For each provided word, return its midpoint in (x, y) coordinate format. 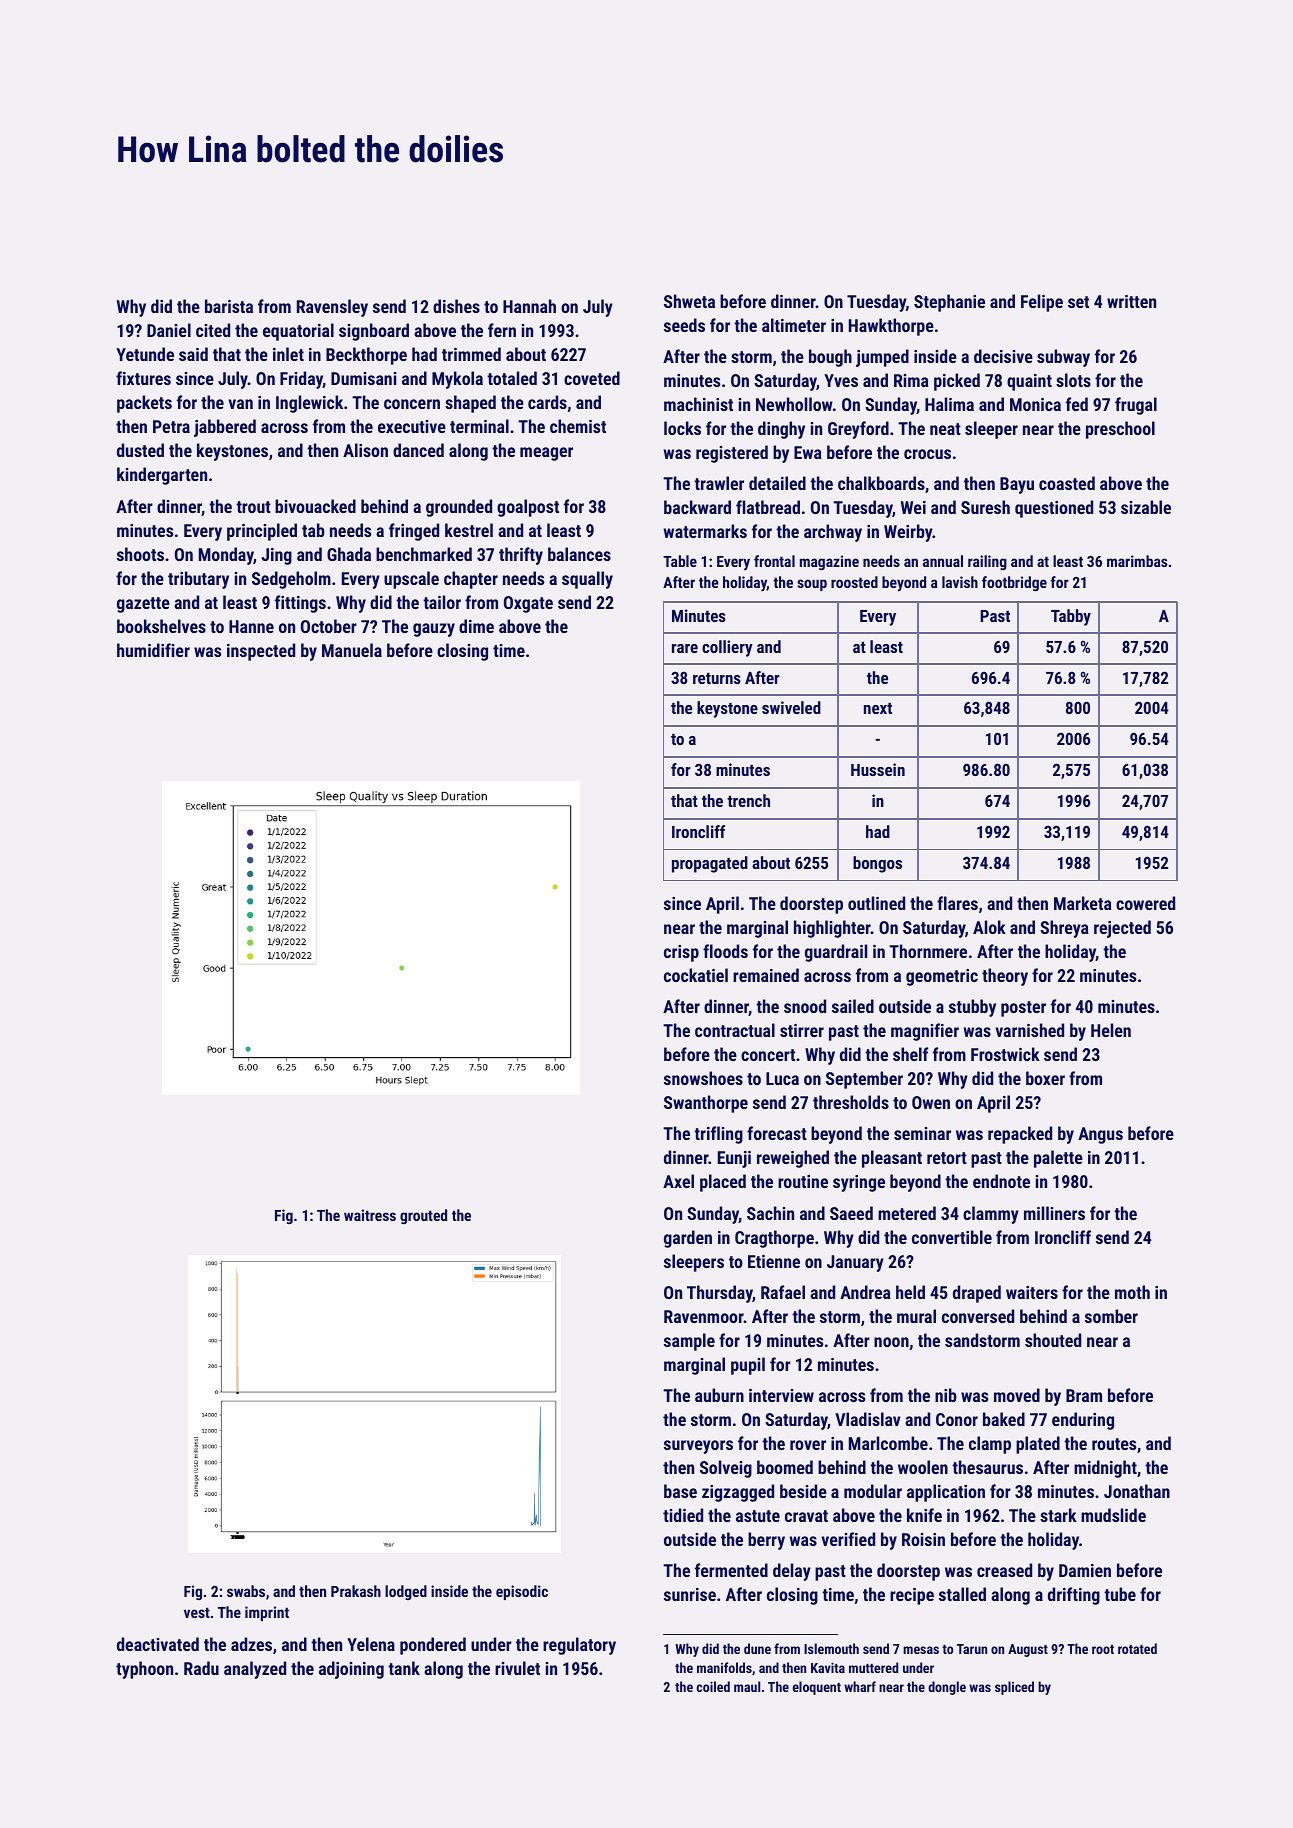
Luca (782, 1078)
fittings (300, 604)
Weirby (908, 533)
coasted (1067, 483)
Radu (201, 1668)
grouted (423, 1216)
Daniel (169, 330)
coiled (713, 1686)
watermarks (705, 531)
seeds (684, 325)
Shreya (1064, 929)
